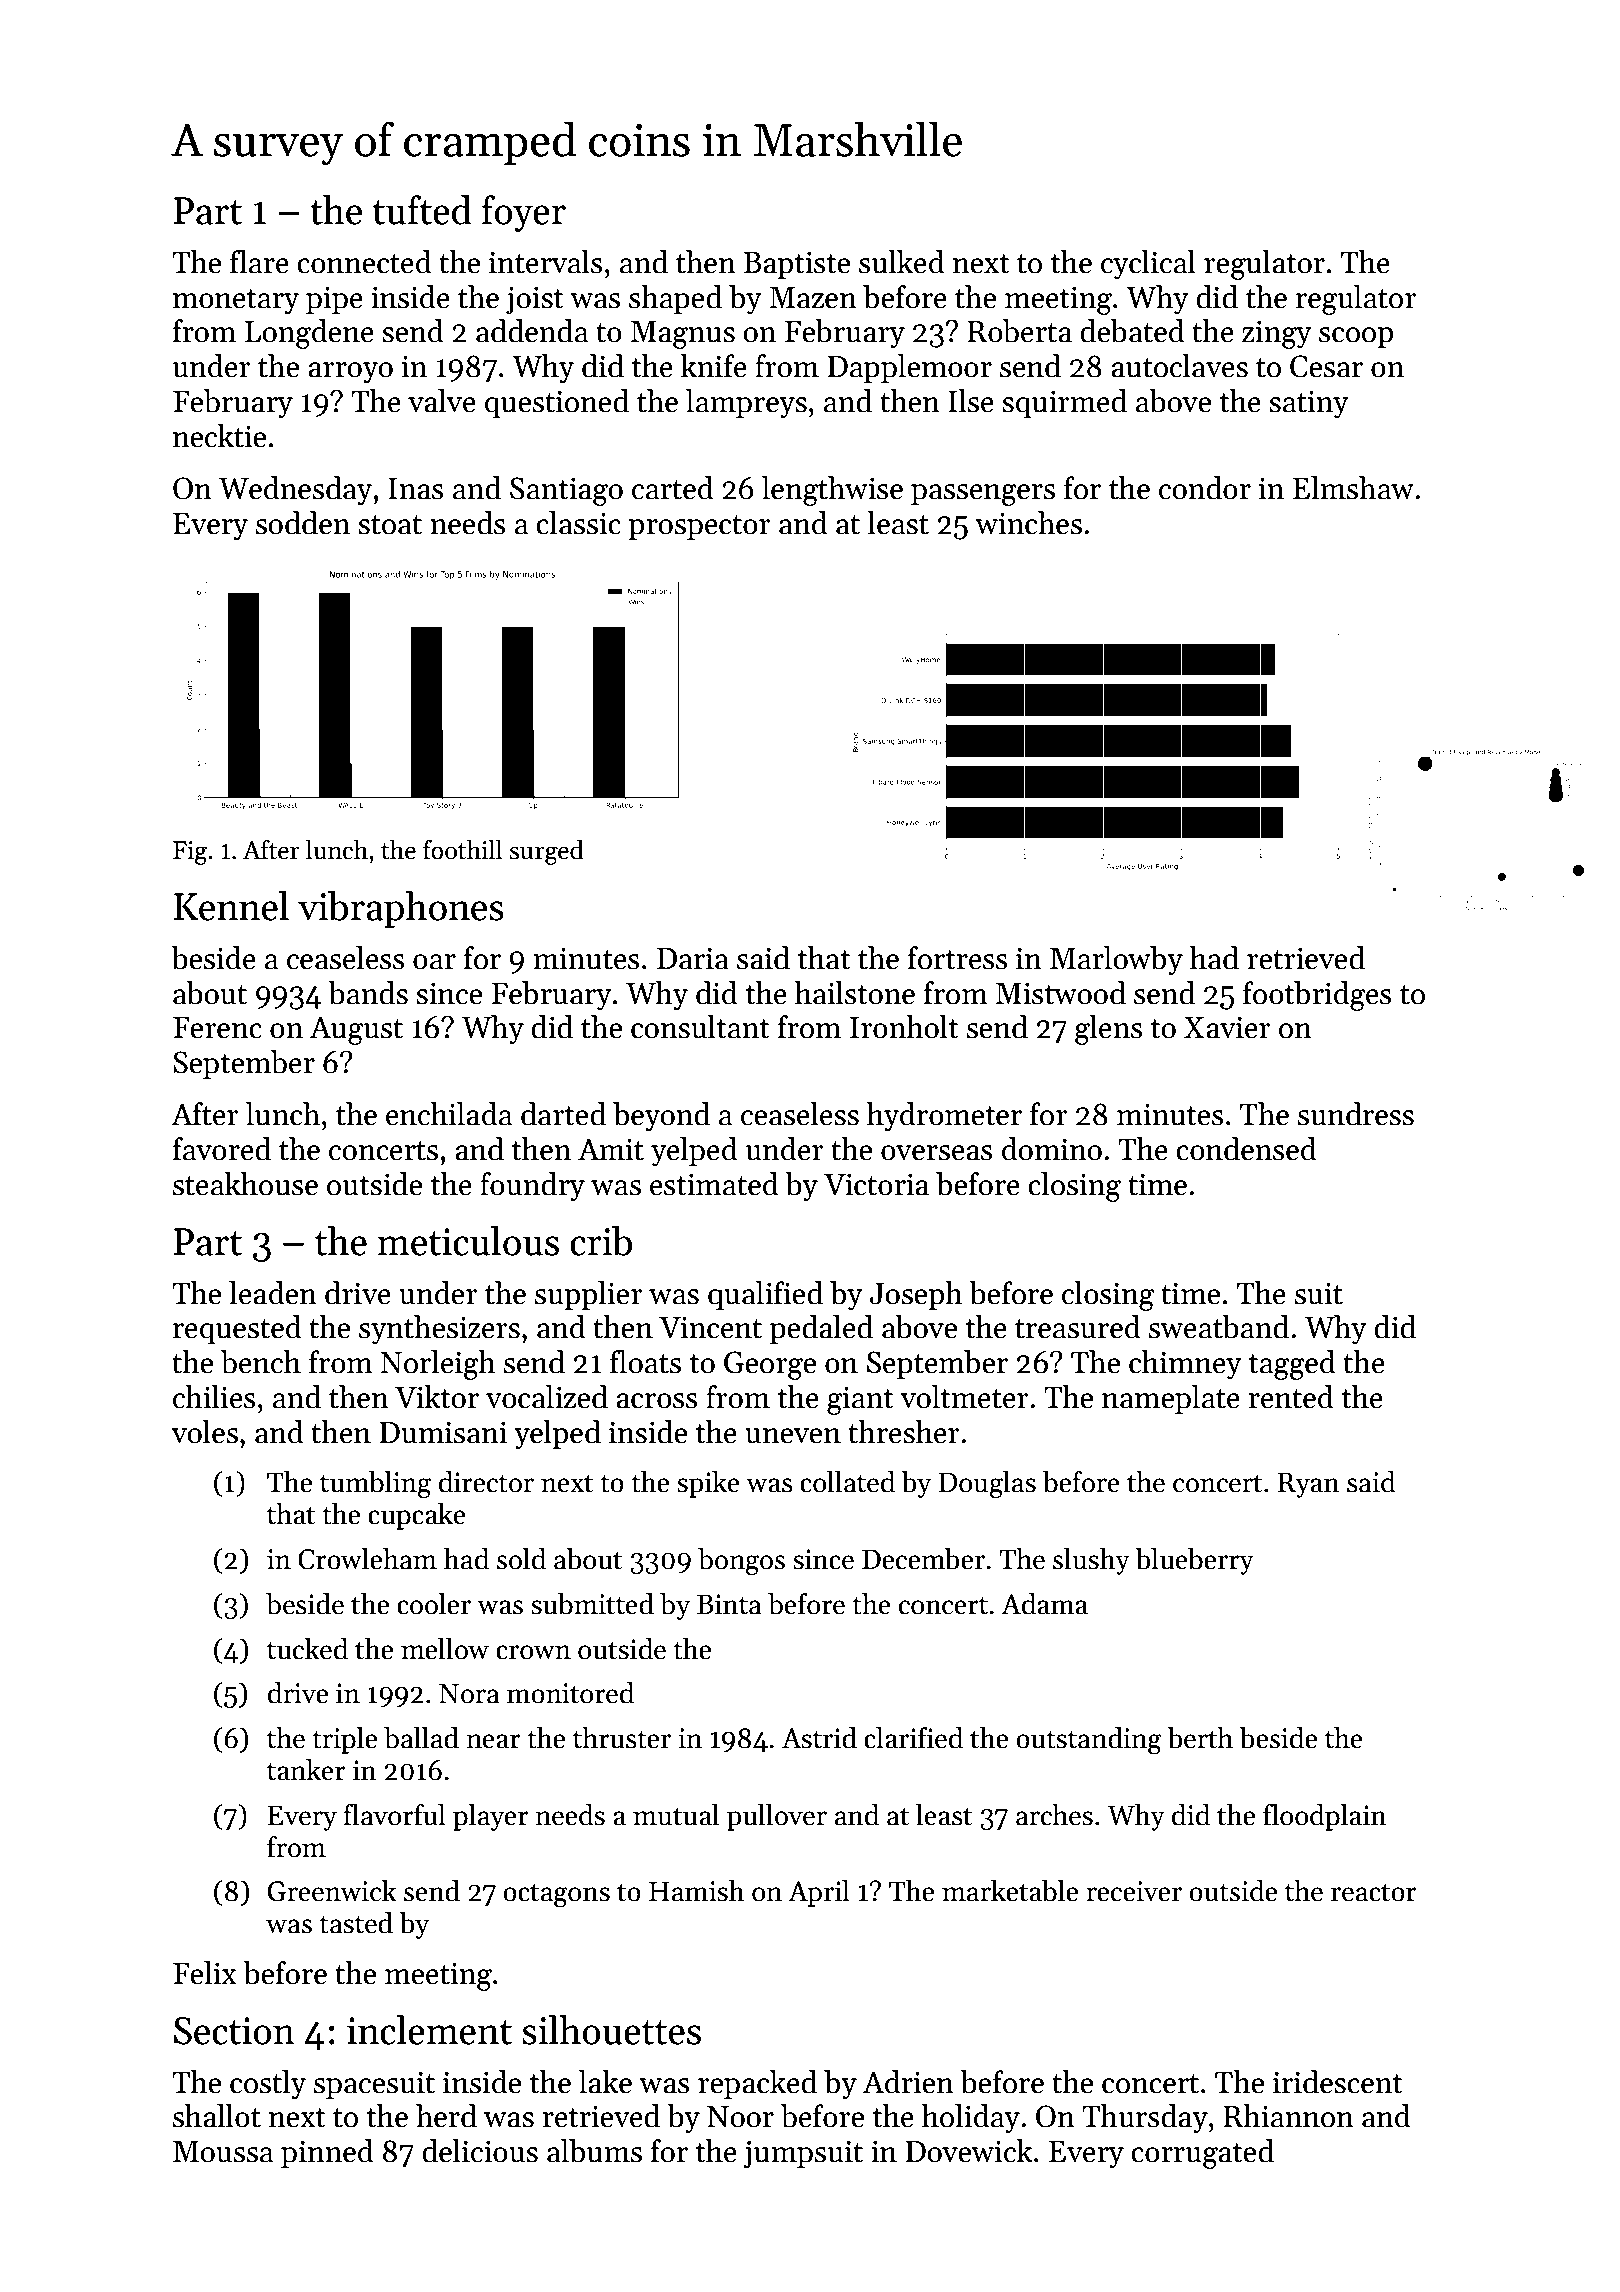  What do you see at coordinates (236, 302) in the screenshot?
I see `monetary` at bounding box center [236, 302].
